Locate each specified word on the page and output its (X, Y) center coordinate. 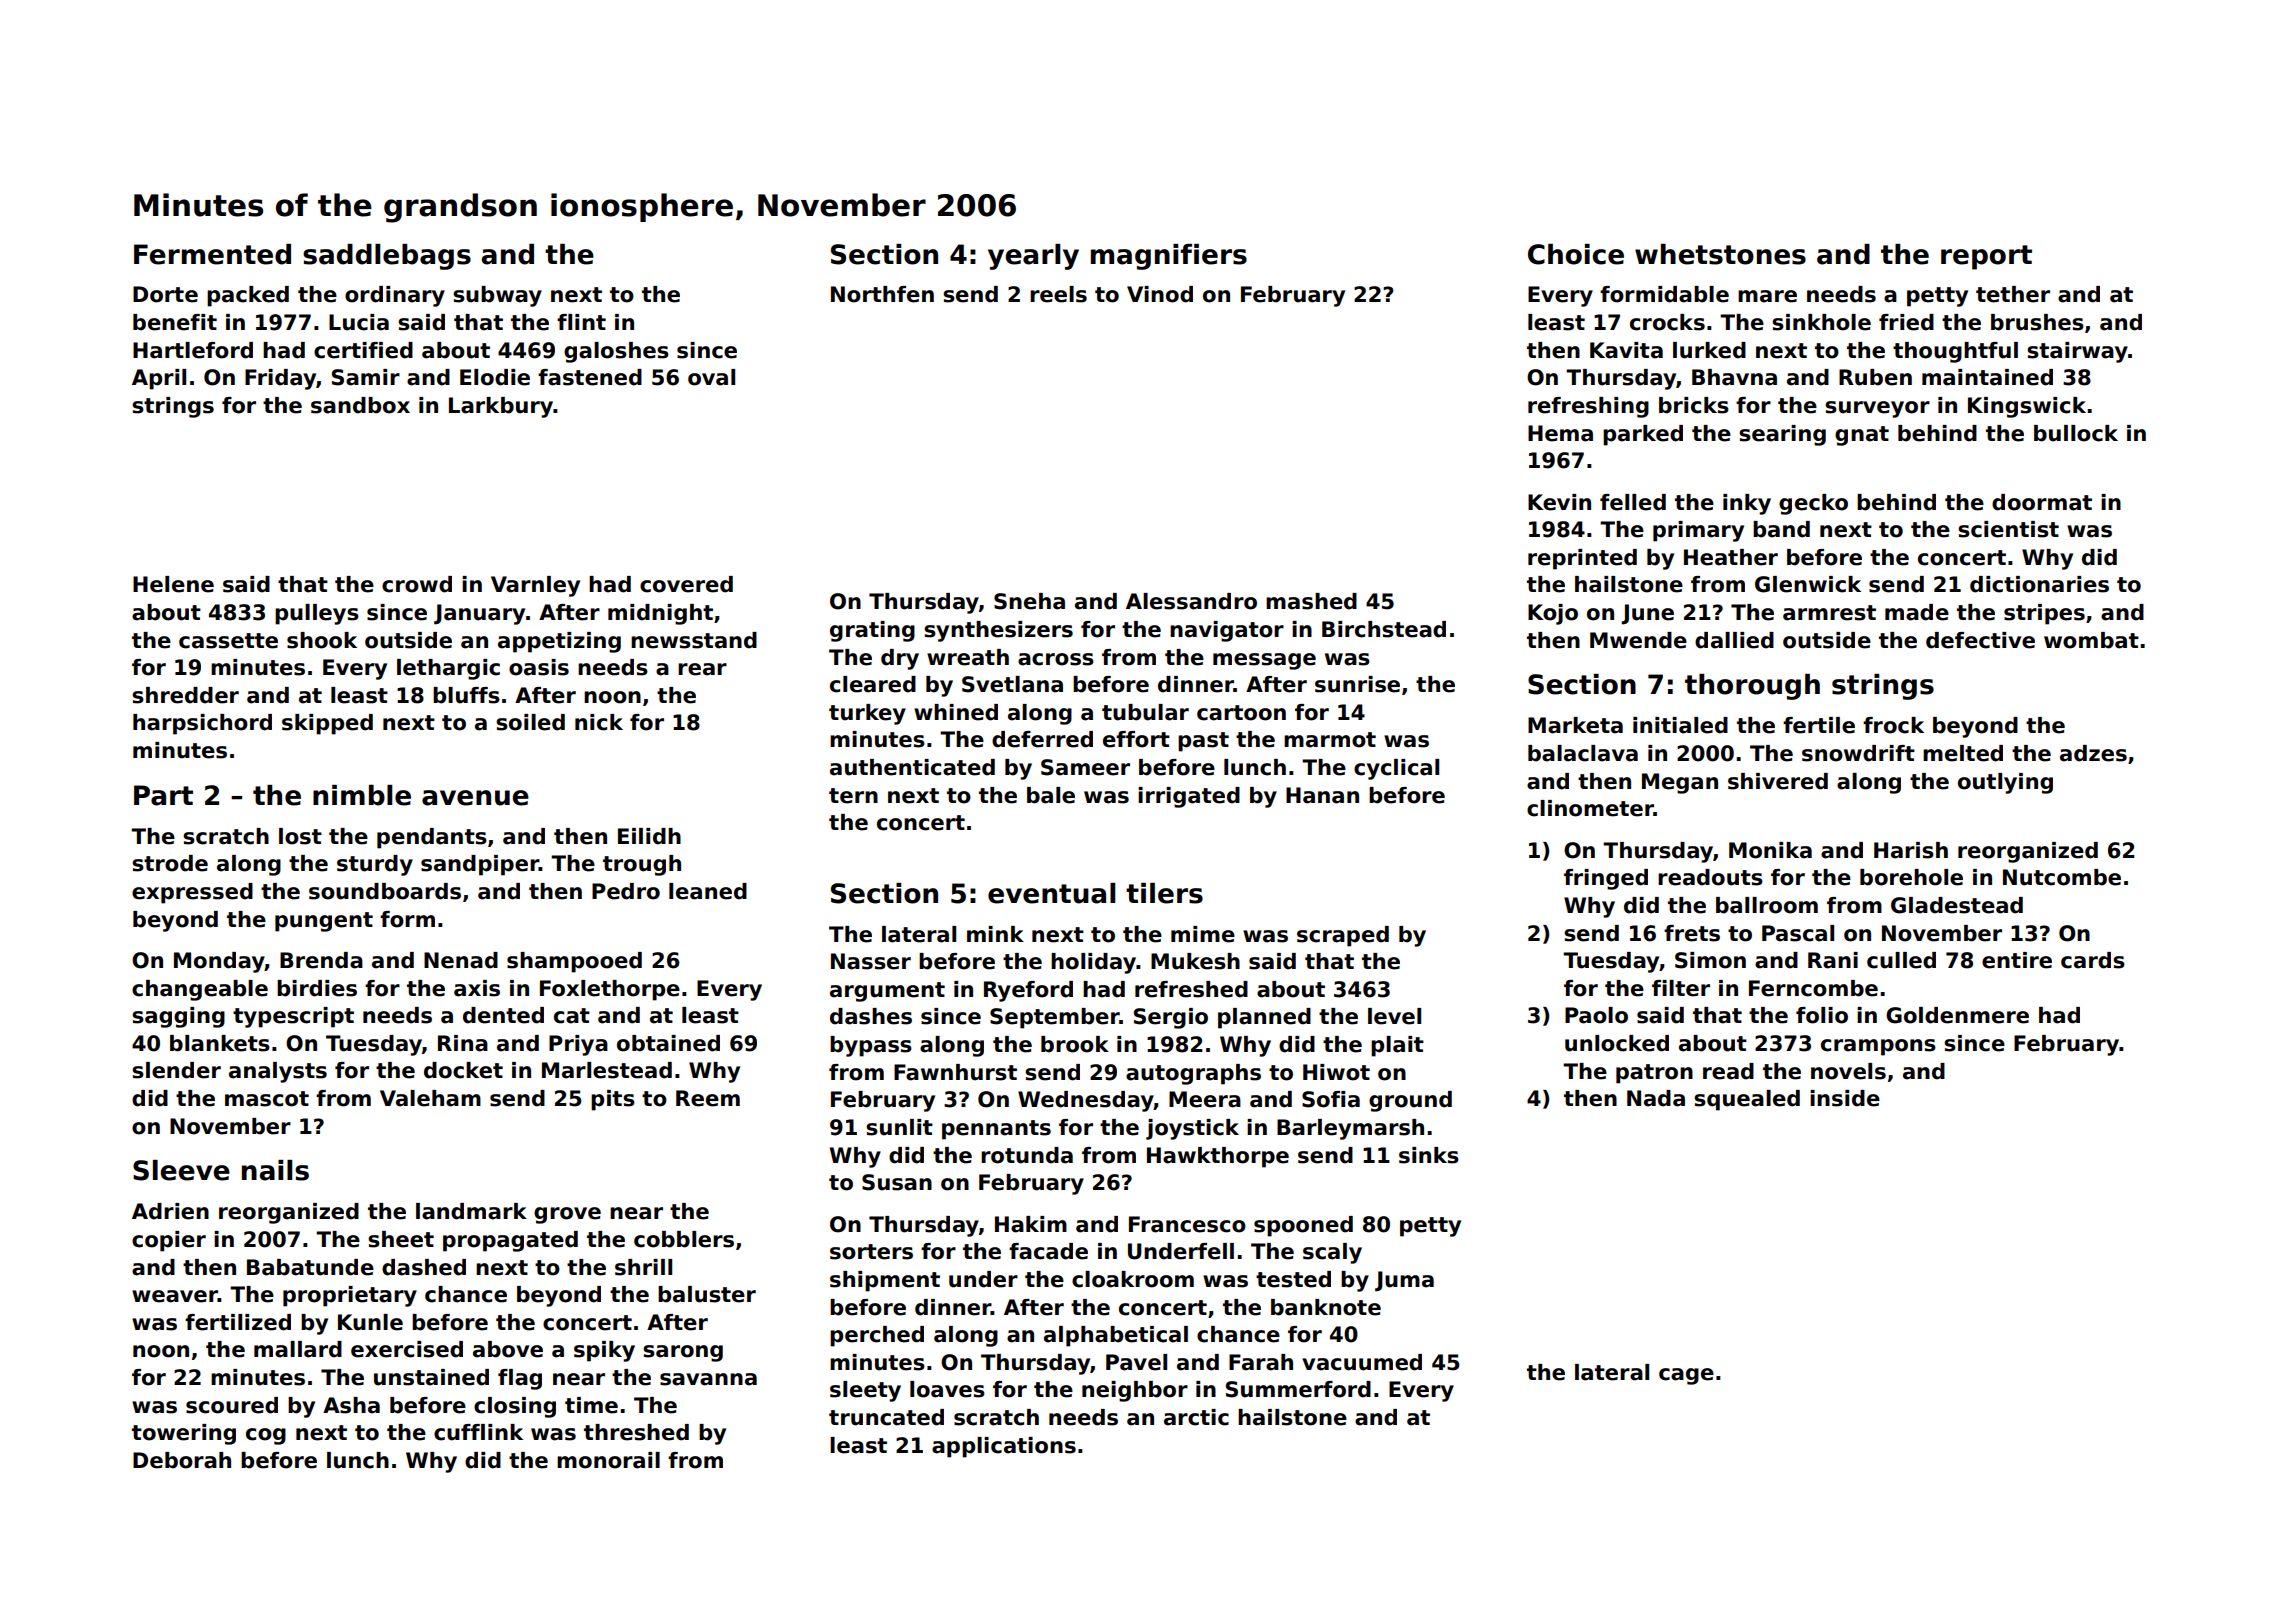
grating (872, 631)
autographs (1193, 1074)
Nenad (461, 960)
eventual (1052, 893)
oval (711, 377)
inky (1747, 504)
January (479, 614)
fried (1906, 322)
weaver (175, 1296)
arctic (1196, 1417)
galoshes (616, 352)
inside (1845, 1098)
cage (1686, 1376)
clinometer (1590, 808)
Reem (708, 1098)
